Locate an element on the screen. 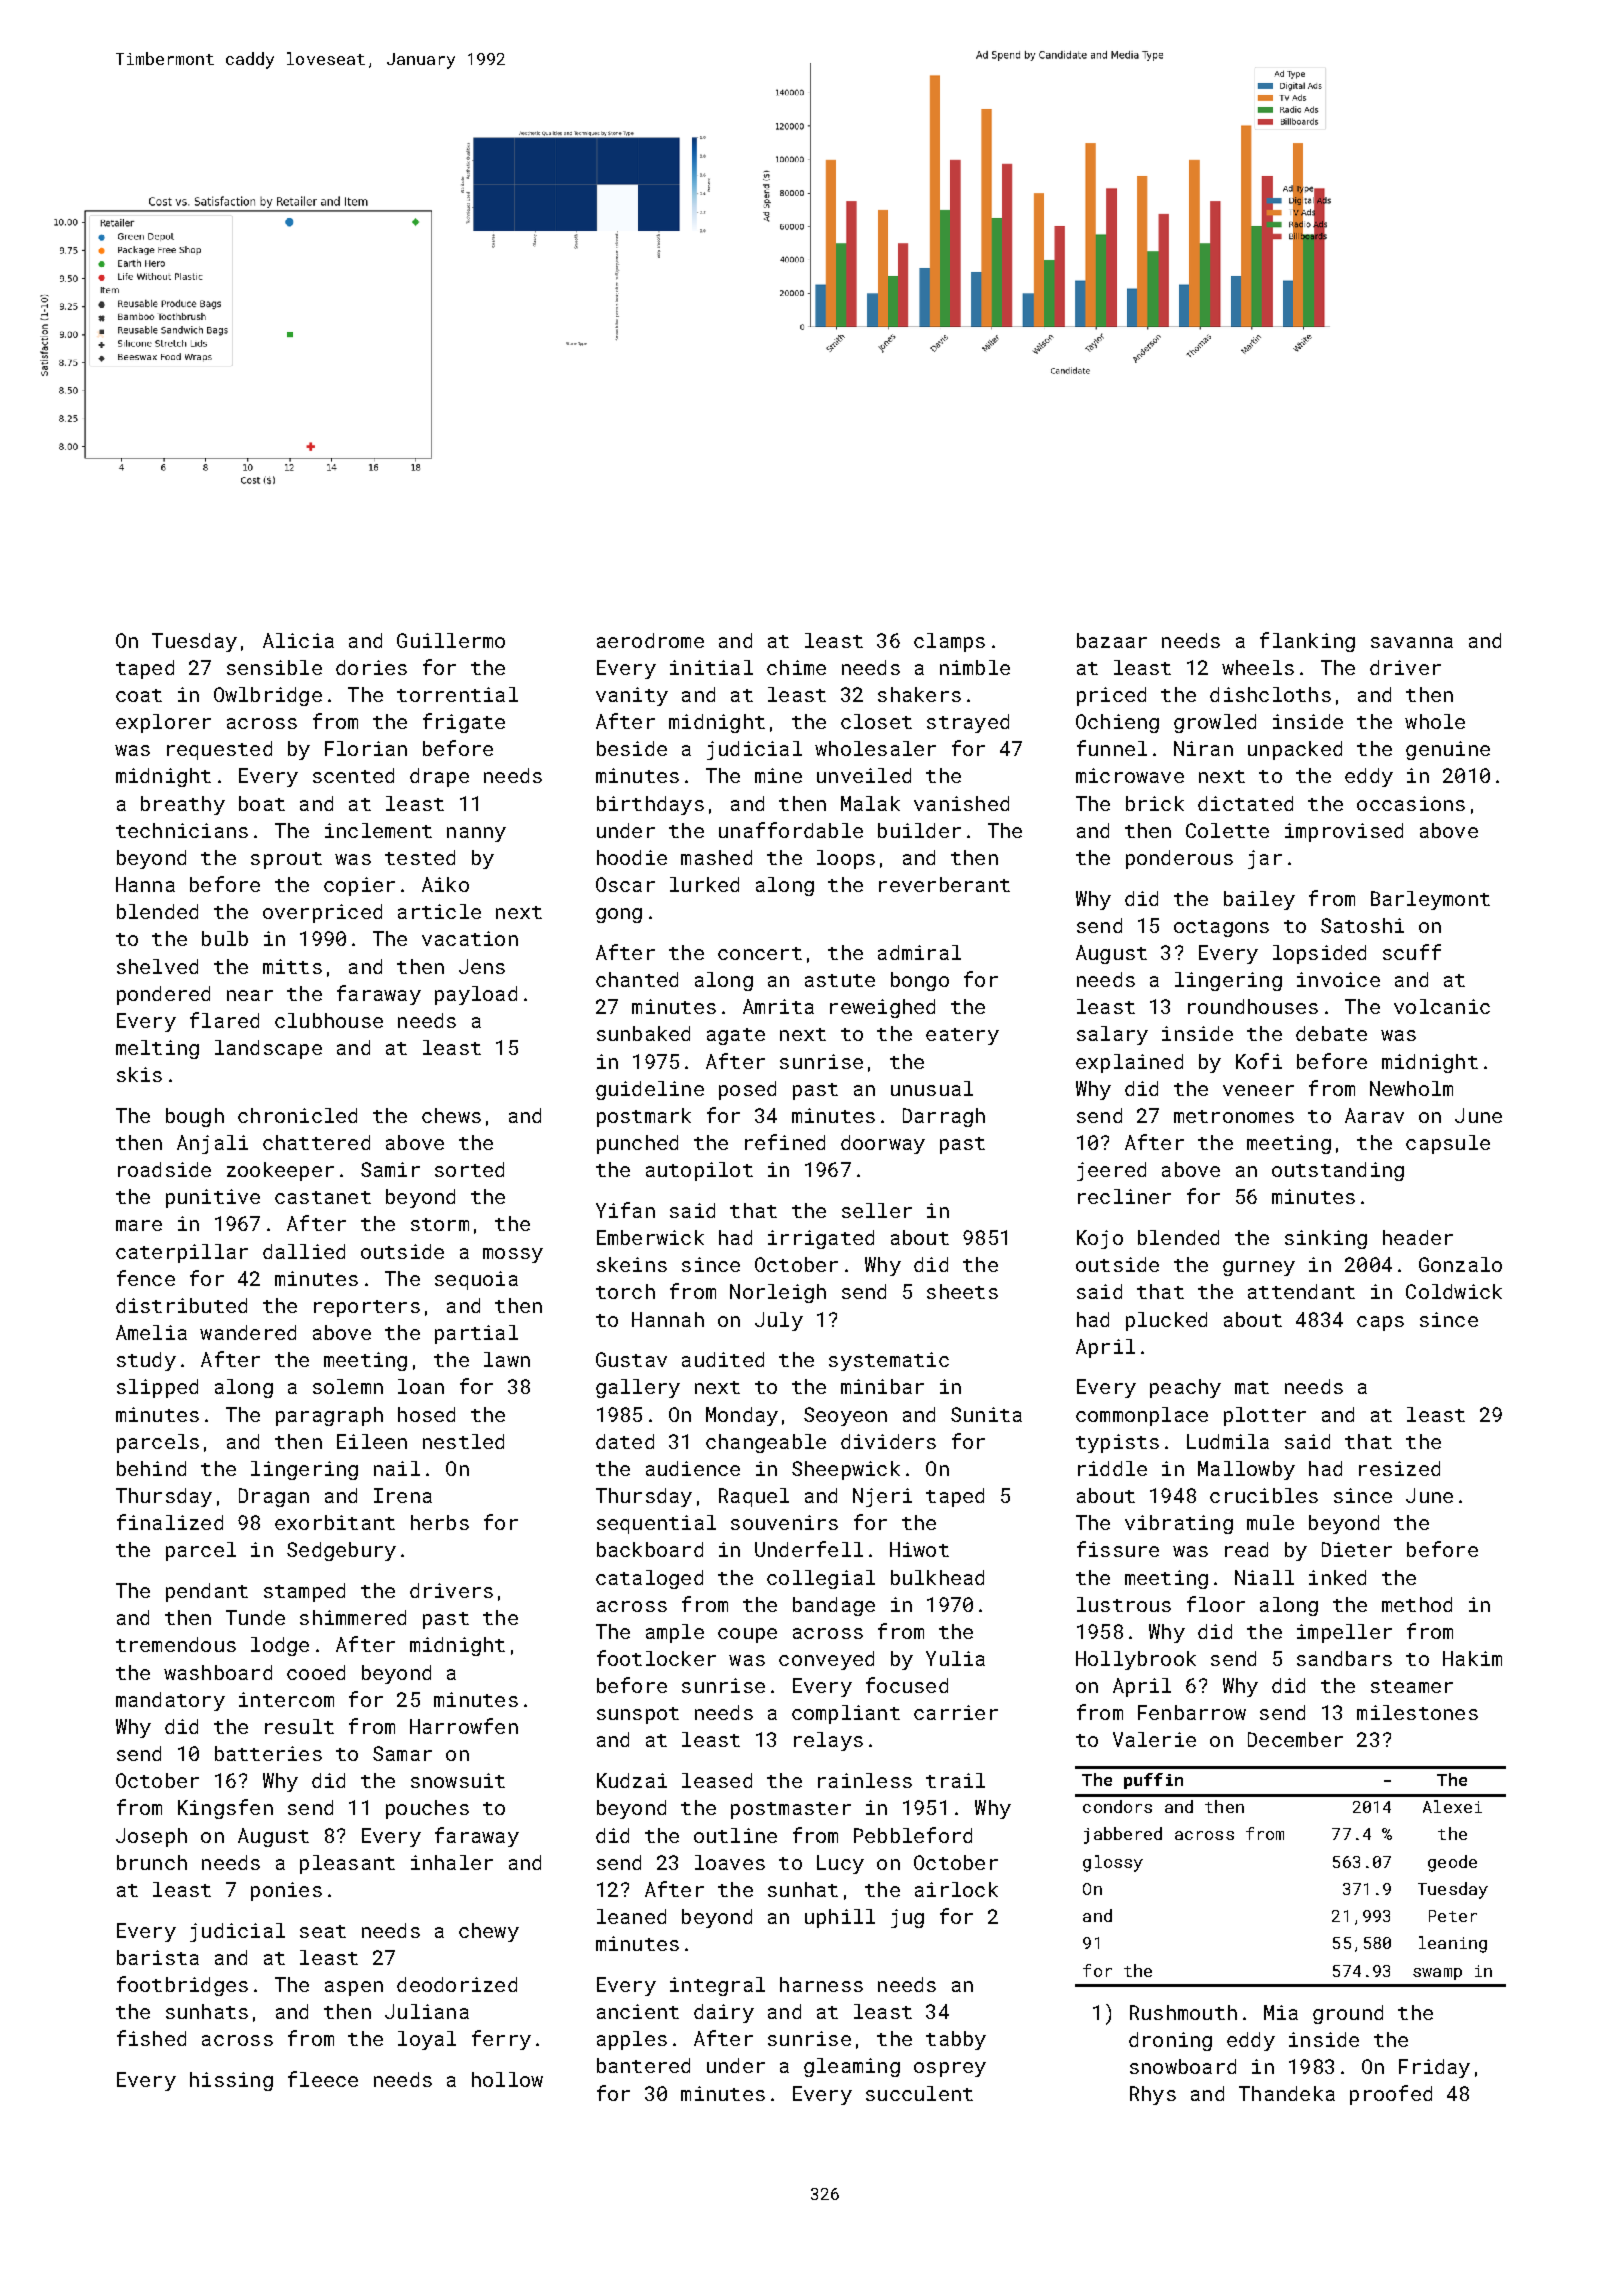 This screenshot has height=2292, width=1620. flanking is located at coordinates (1307, 642).
